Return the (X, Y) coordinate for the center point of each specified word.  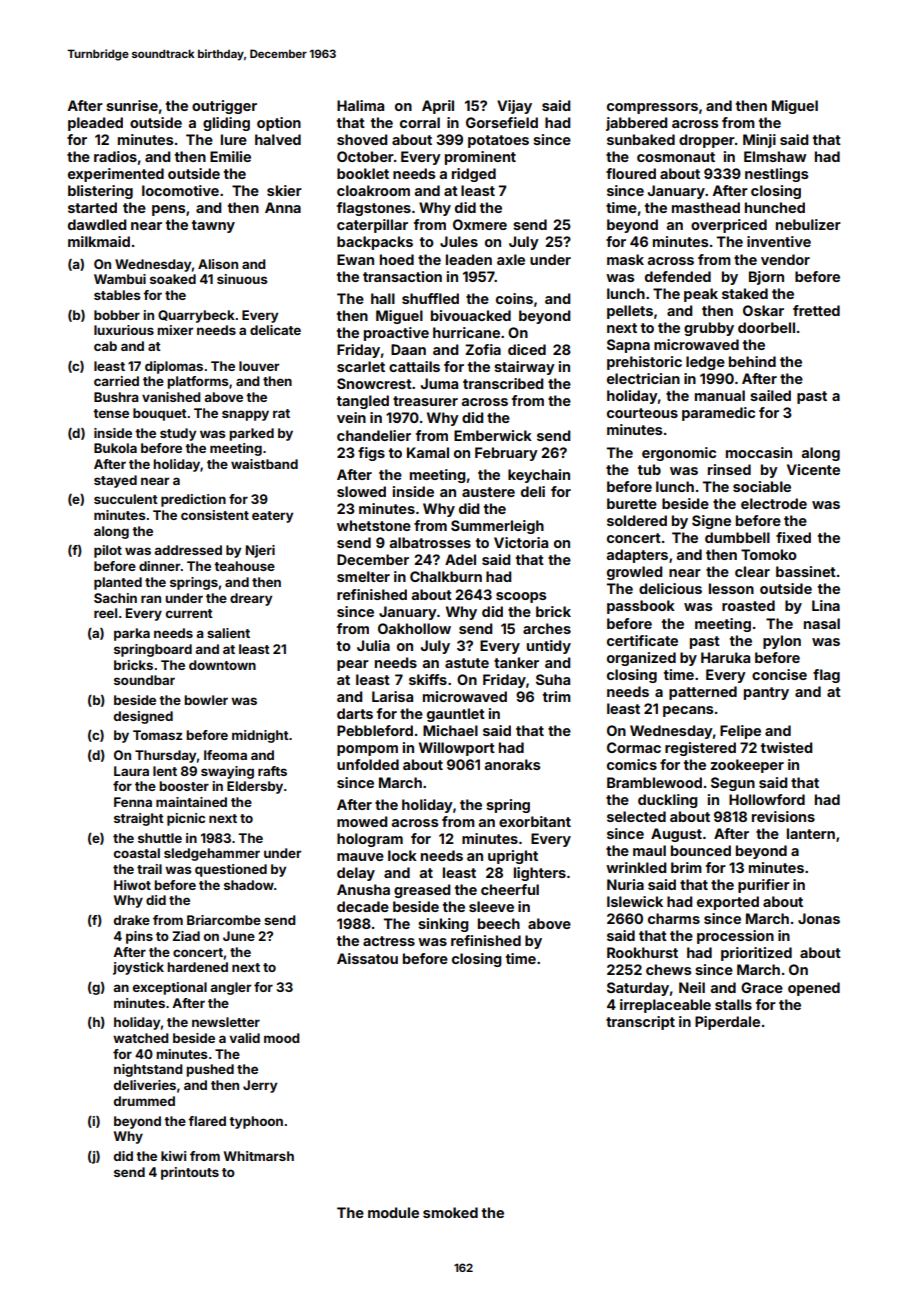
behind (752, 361)
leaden (469, 259)
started (92, 207)
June (239, 936)
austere (488, 492)
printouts (190, 1173)
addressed (188, 550)
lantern (811, 833)
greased (422, 891)
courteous (642, 413)
